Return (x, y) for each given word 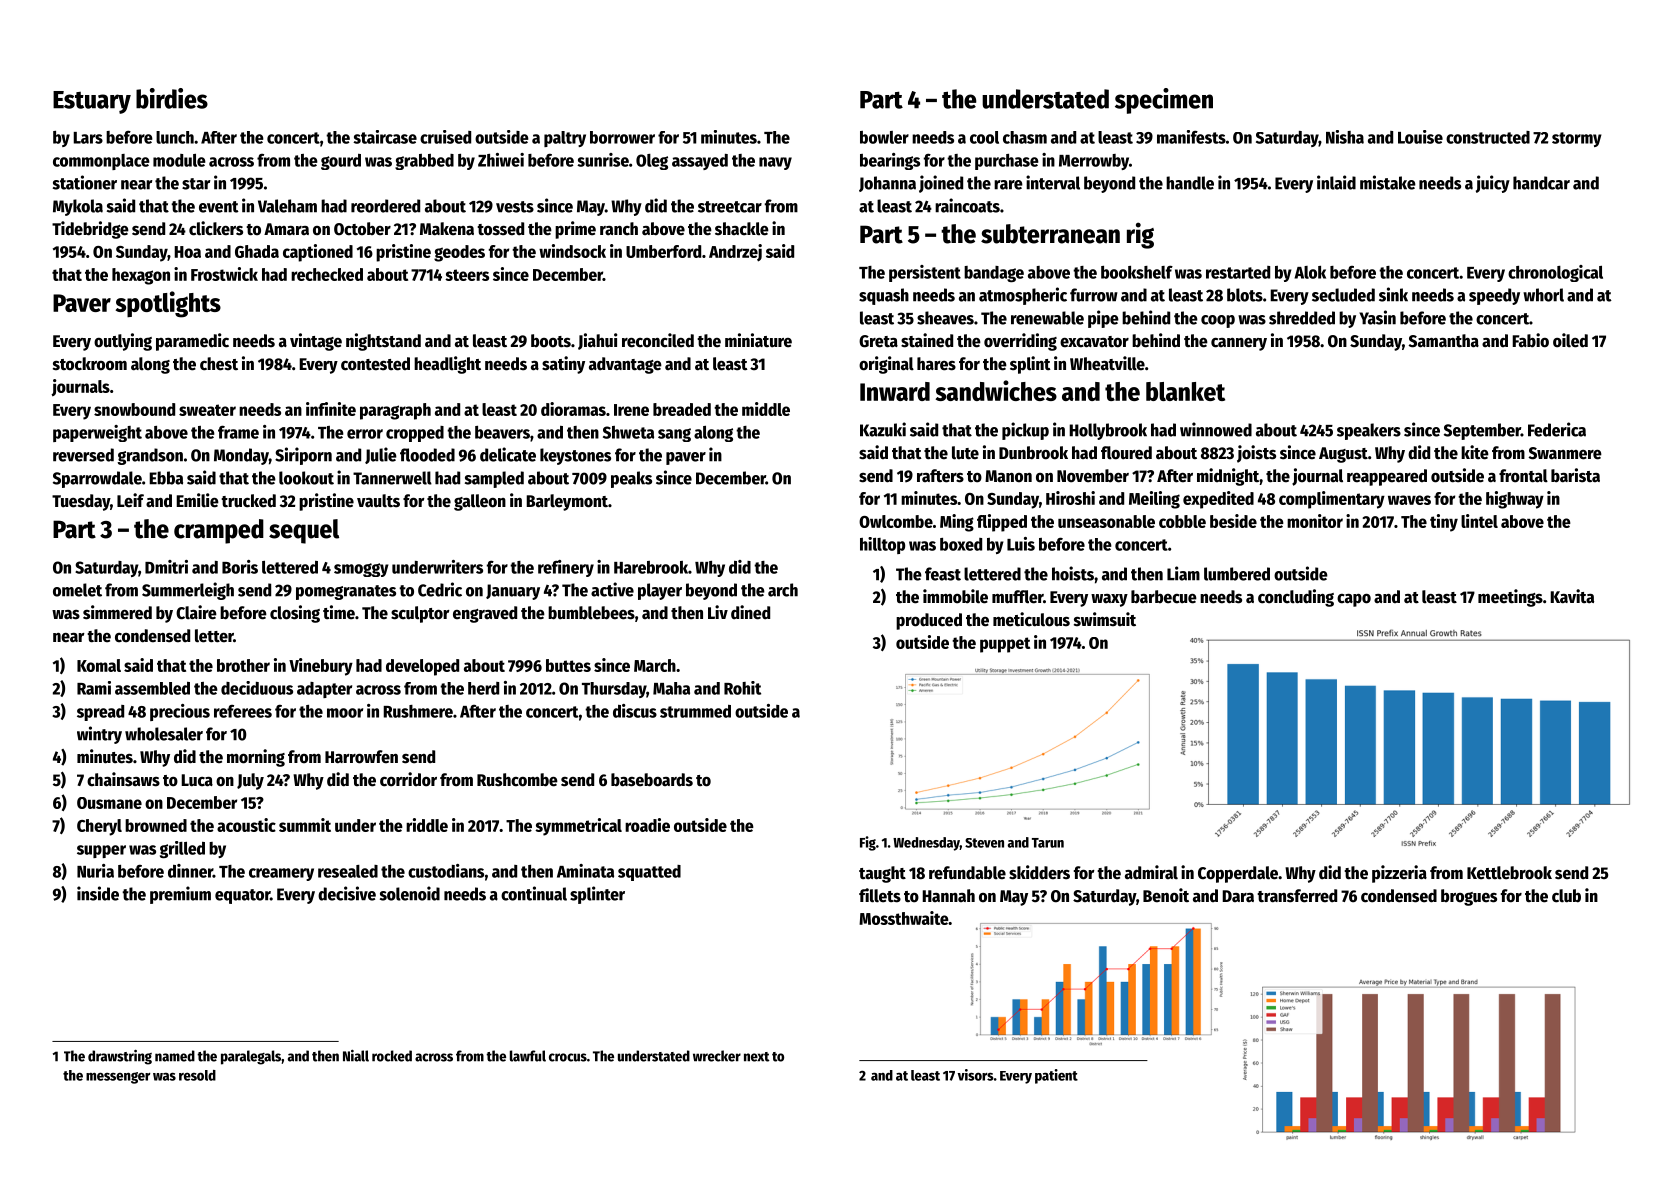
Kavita (1572, 596)
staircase (385, 137)
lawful (528, 1056)
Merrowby (1094, 162)
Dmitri (166, 567)
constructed (1488, 137)
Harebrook (651, 567)
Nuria (95, 871)
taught (882, 874)
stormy (1577, 139)
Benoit (1166, 895)
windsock (572, 251)
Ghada (257, 251)
